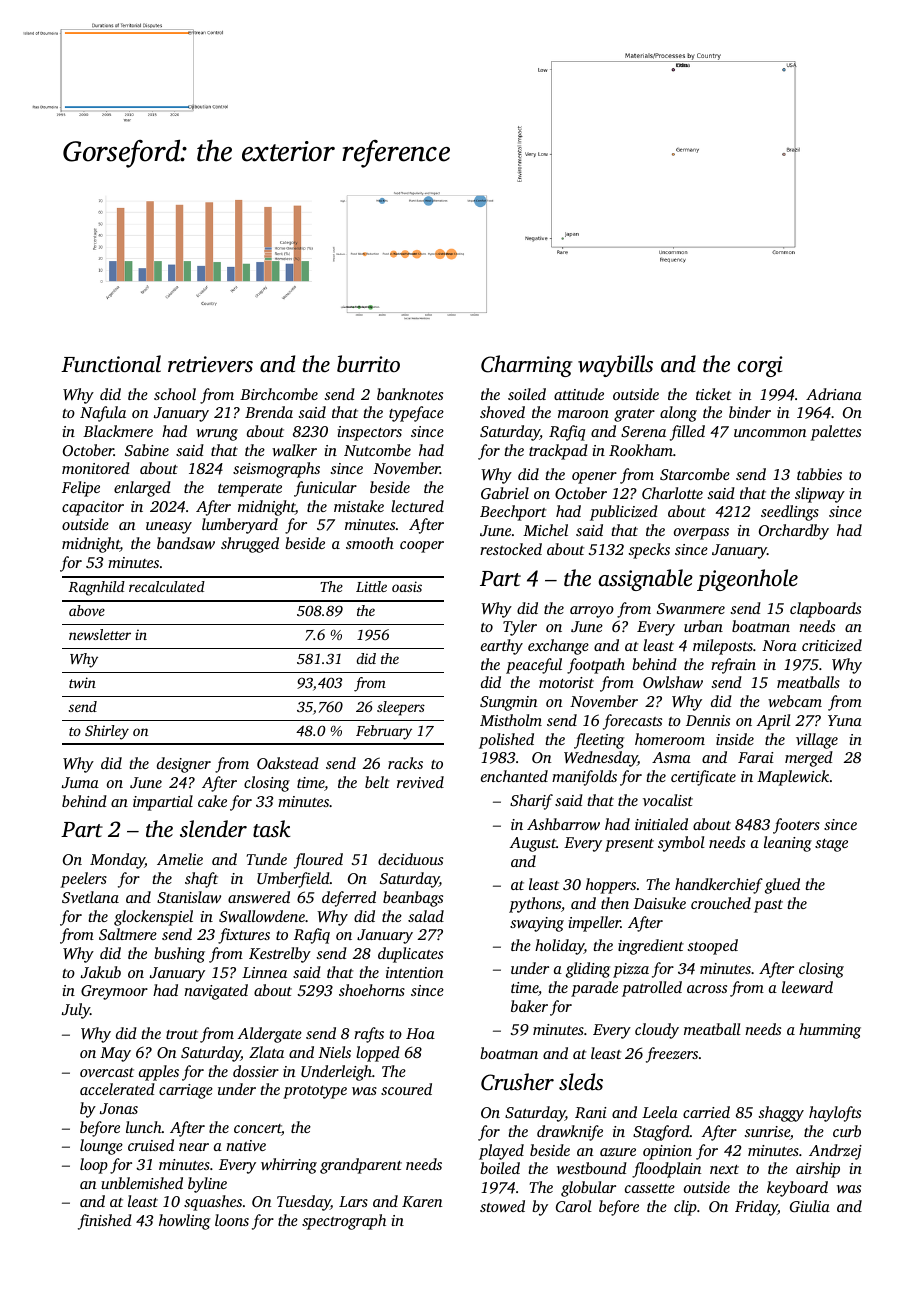 This screenshot has width=924, height=1311. Describe the element at coordinates (368, 364) in the screenshot. I see `burrito` at that location.
